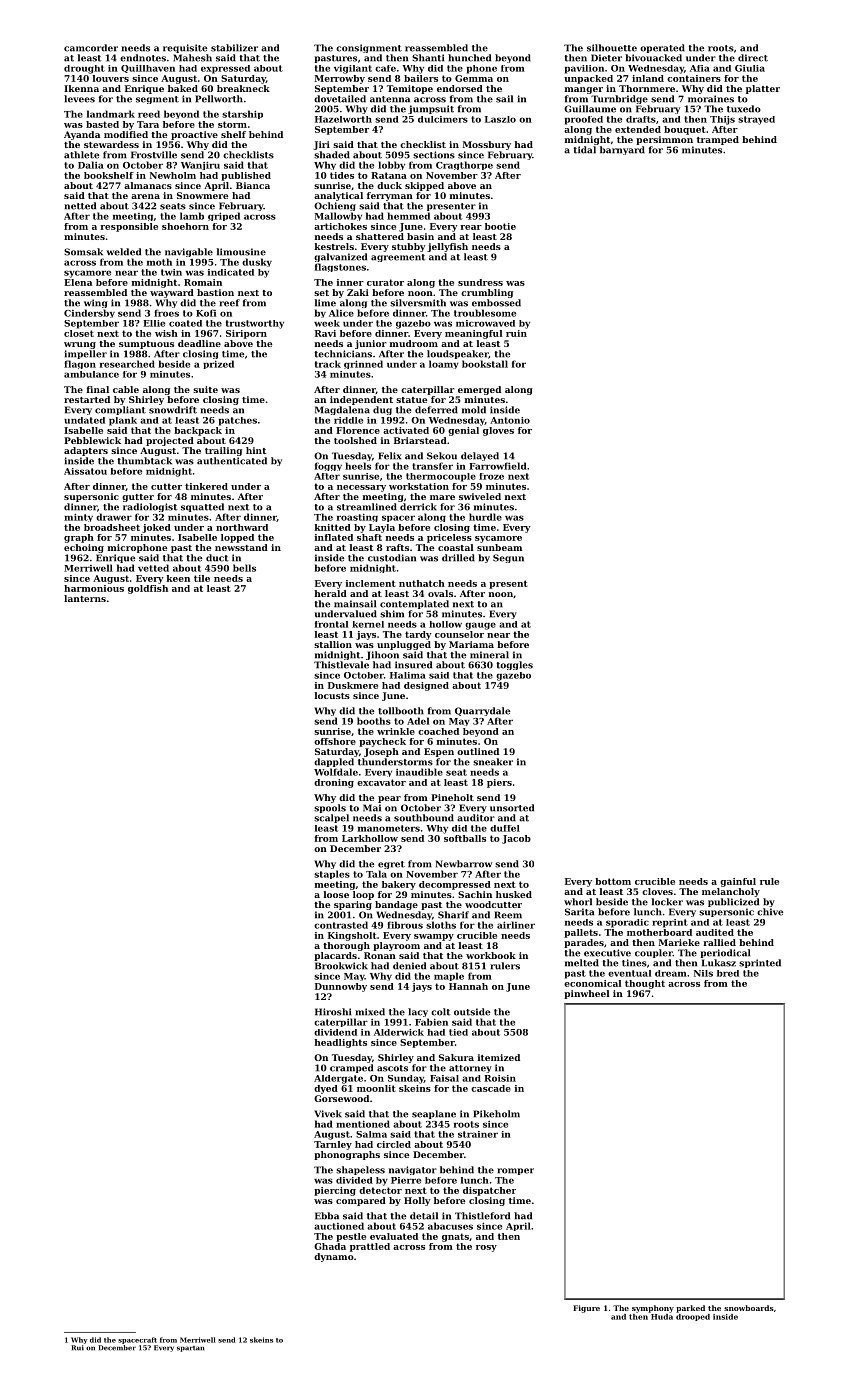  Describe the element at coordinates (341, 1043) in the screenshot. I see `headlights` at that location.
